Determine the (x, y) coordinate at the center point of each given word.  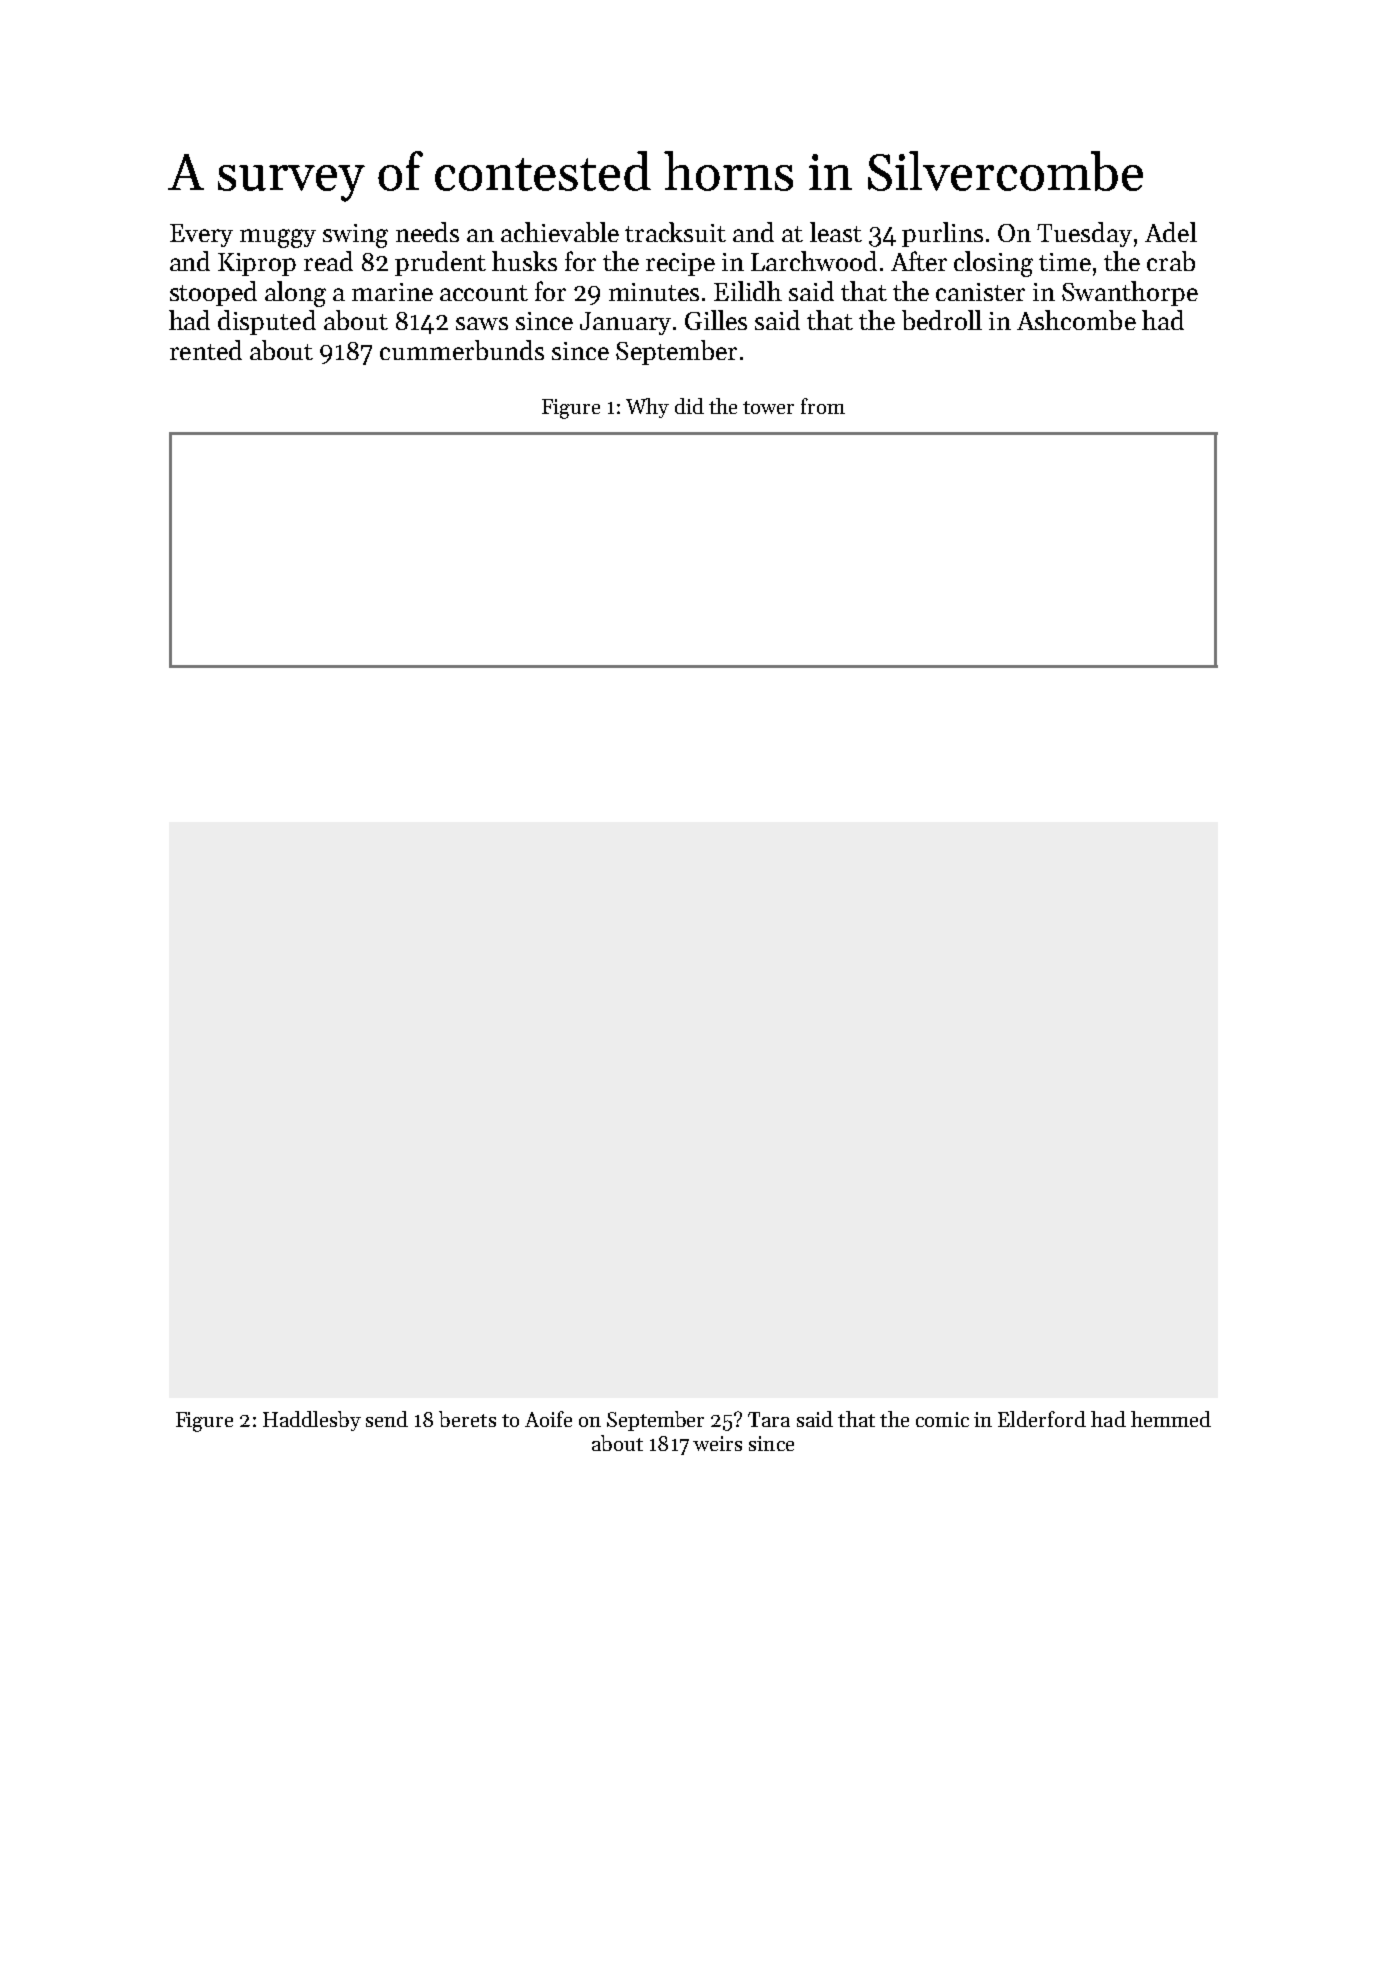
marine (392, 292)
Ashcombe (1076, 320)
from (823, 406)
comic (942, 1419)
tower (768, 407)
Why (647, 408)
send (387, 1419)
